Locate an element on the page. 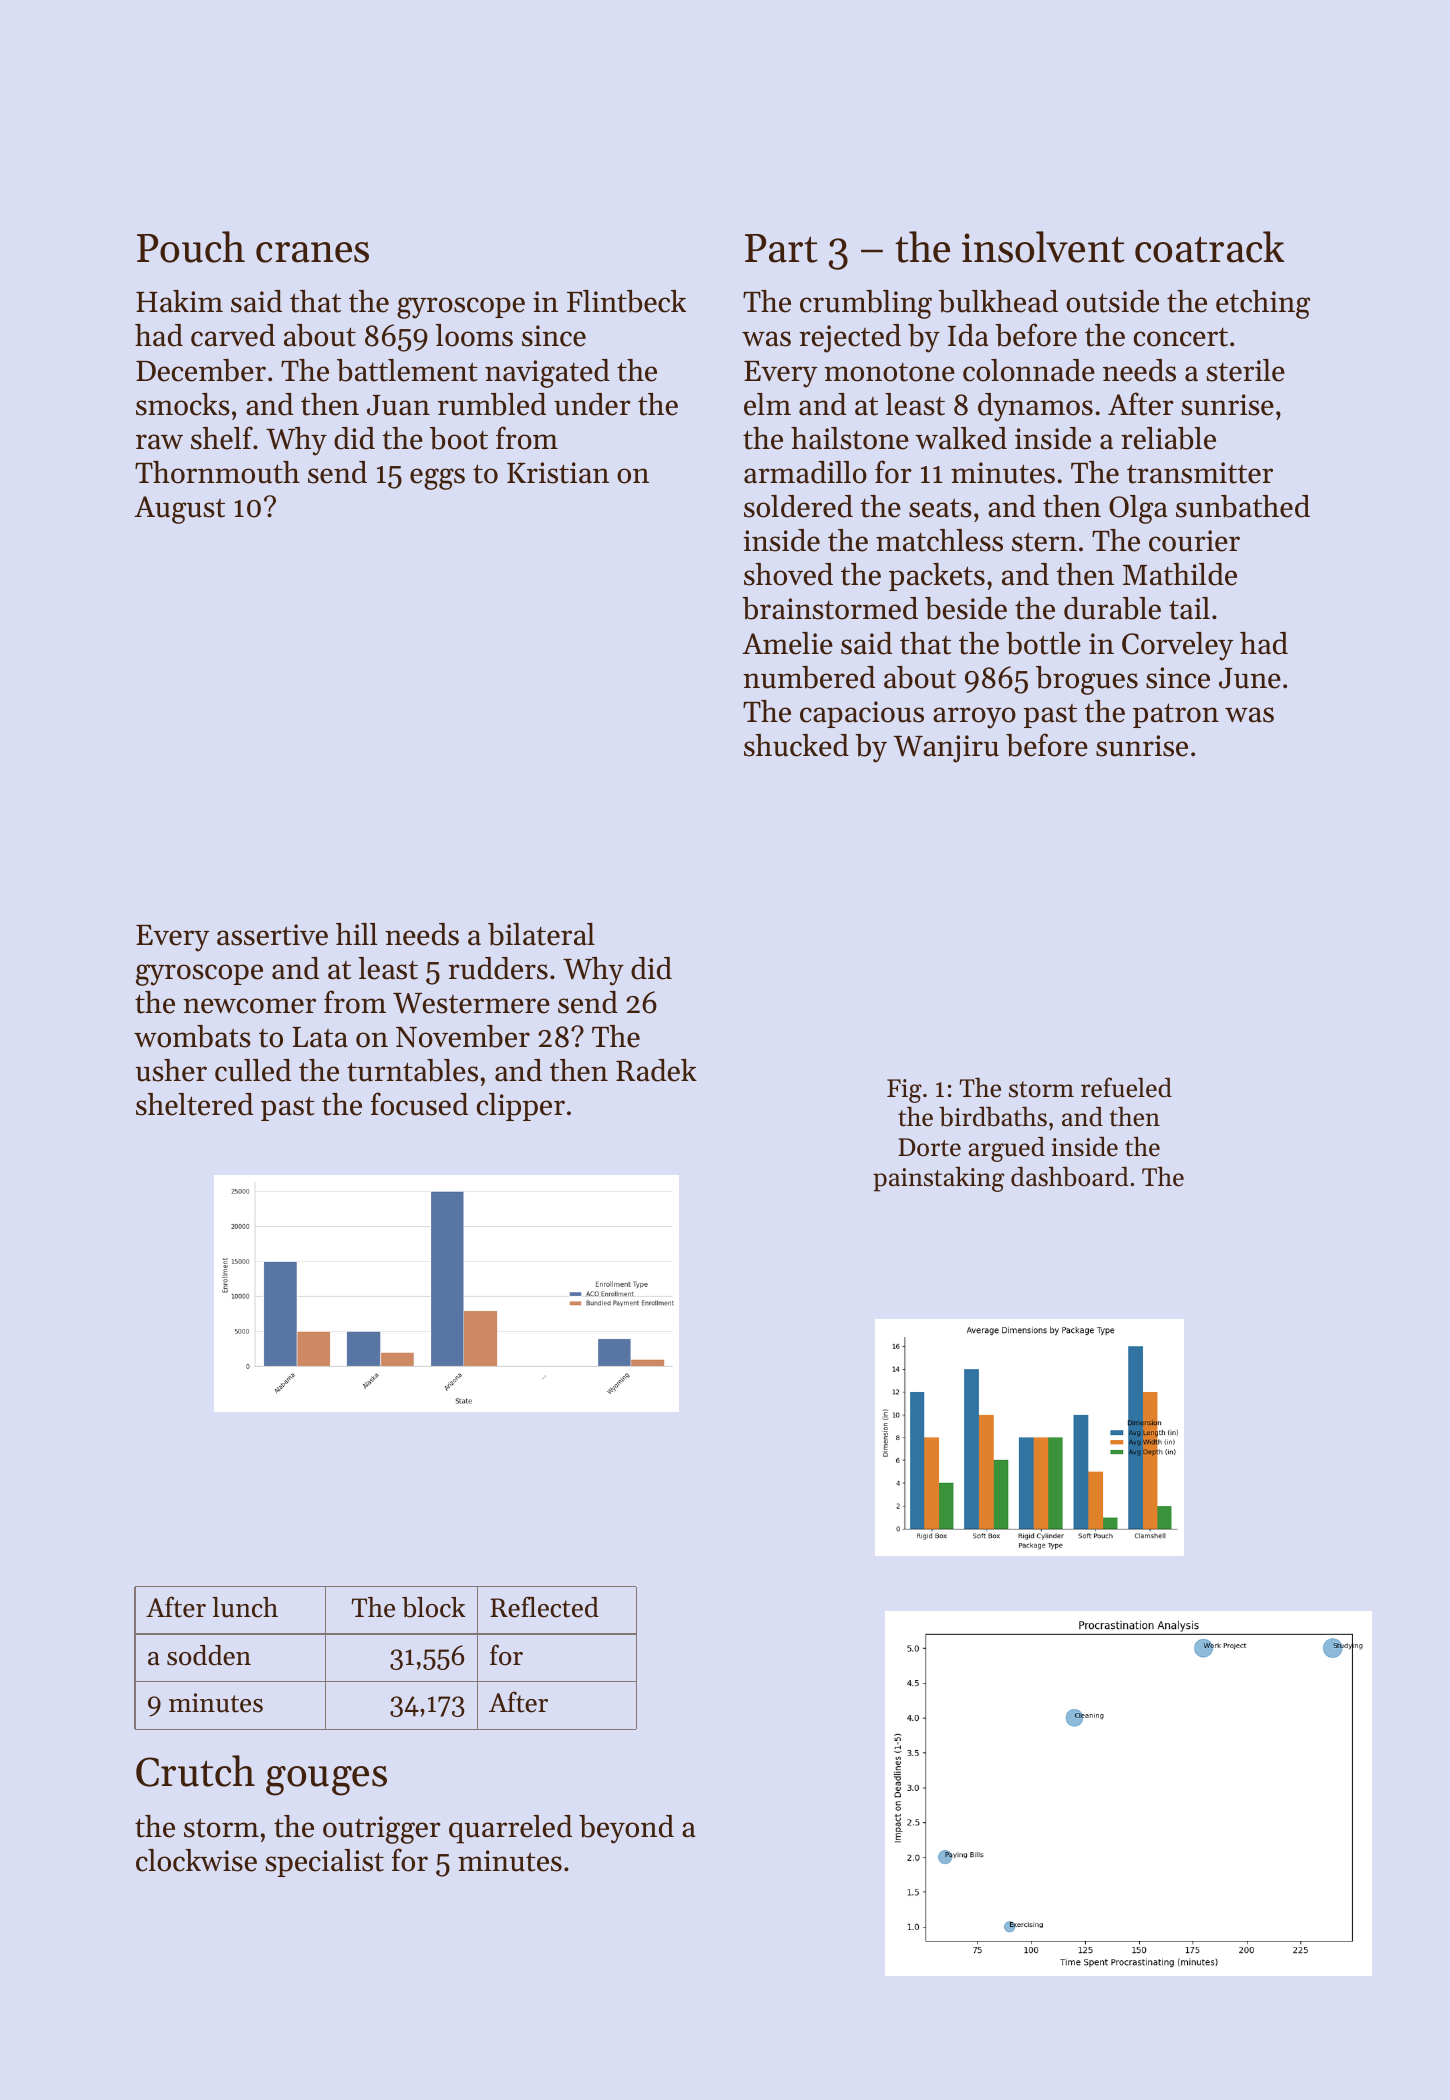 The height and width of the page is (2100, 1450). dashboard is located at coordinates (1070, 1176).
